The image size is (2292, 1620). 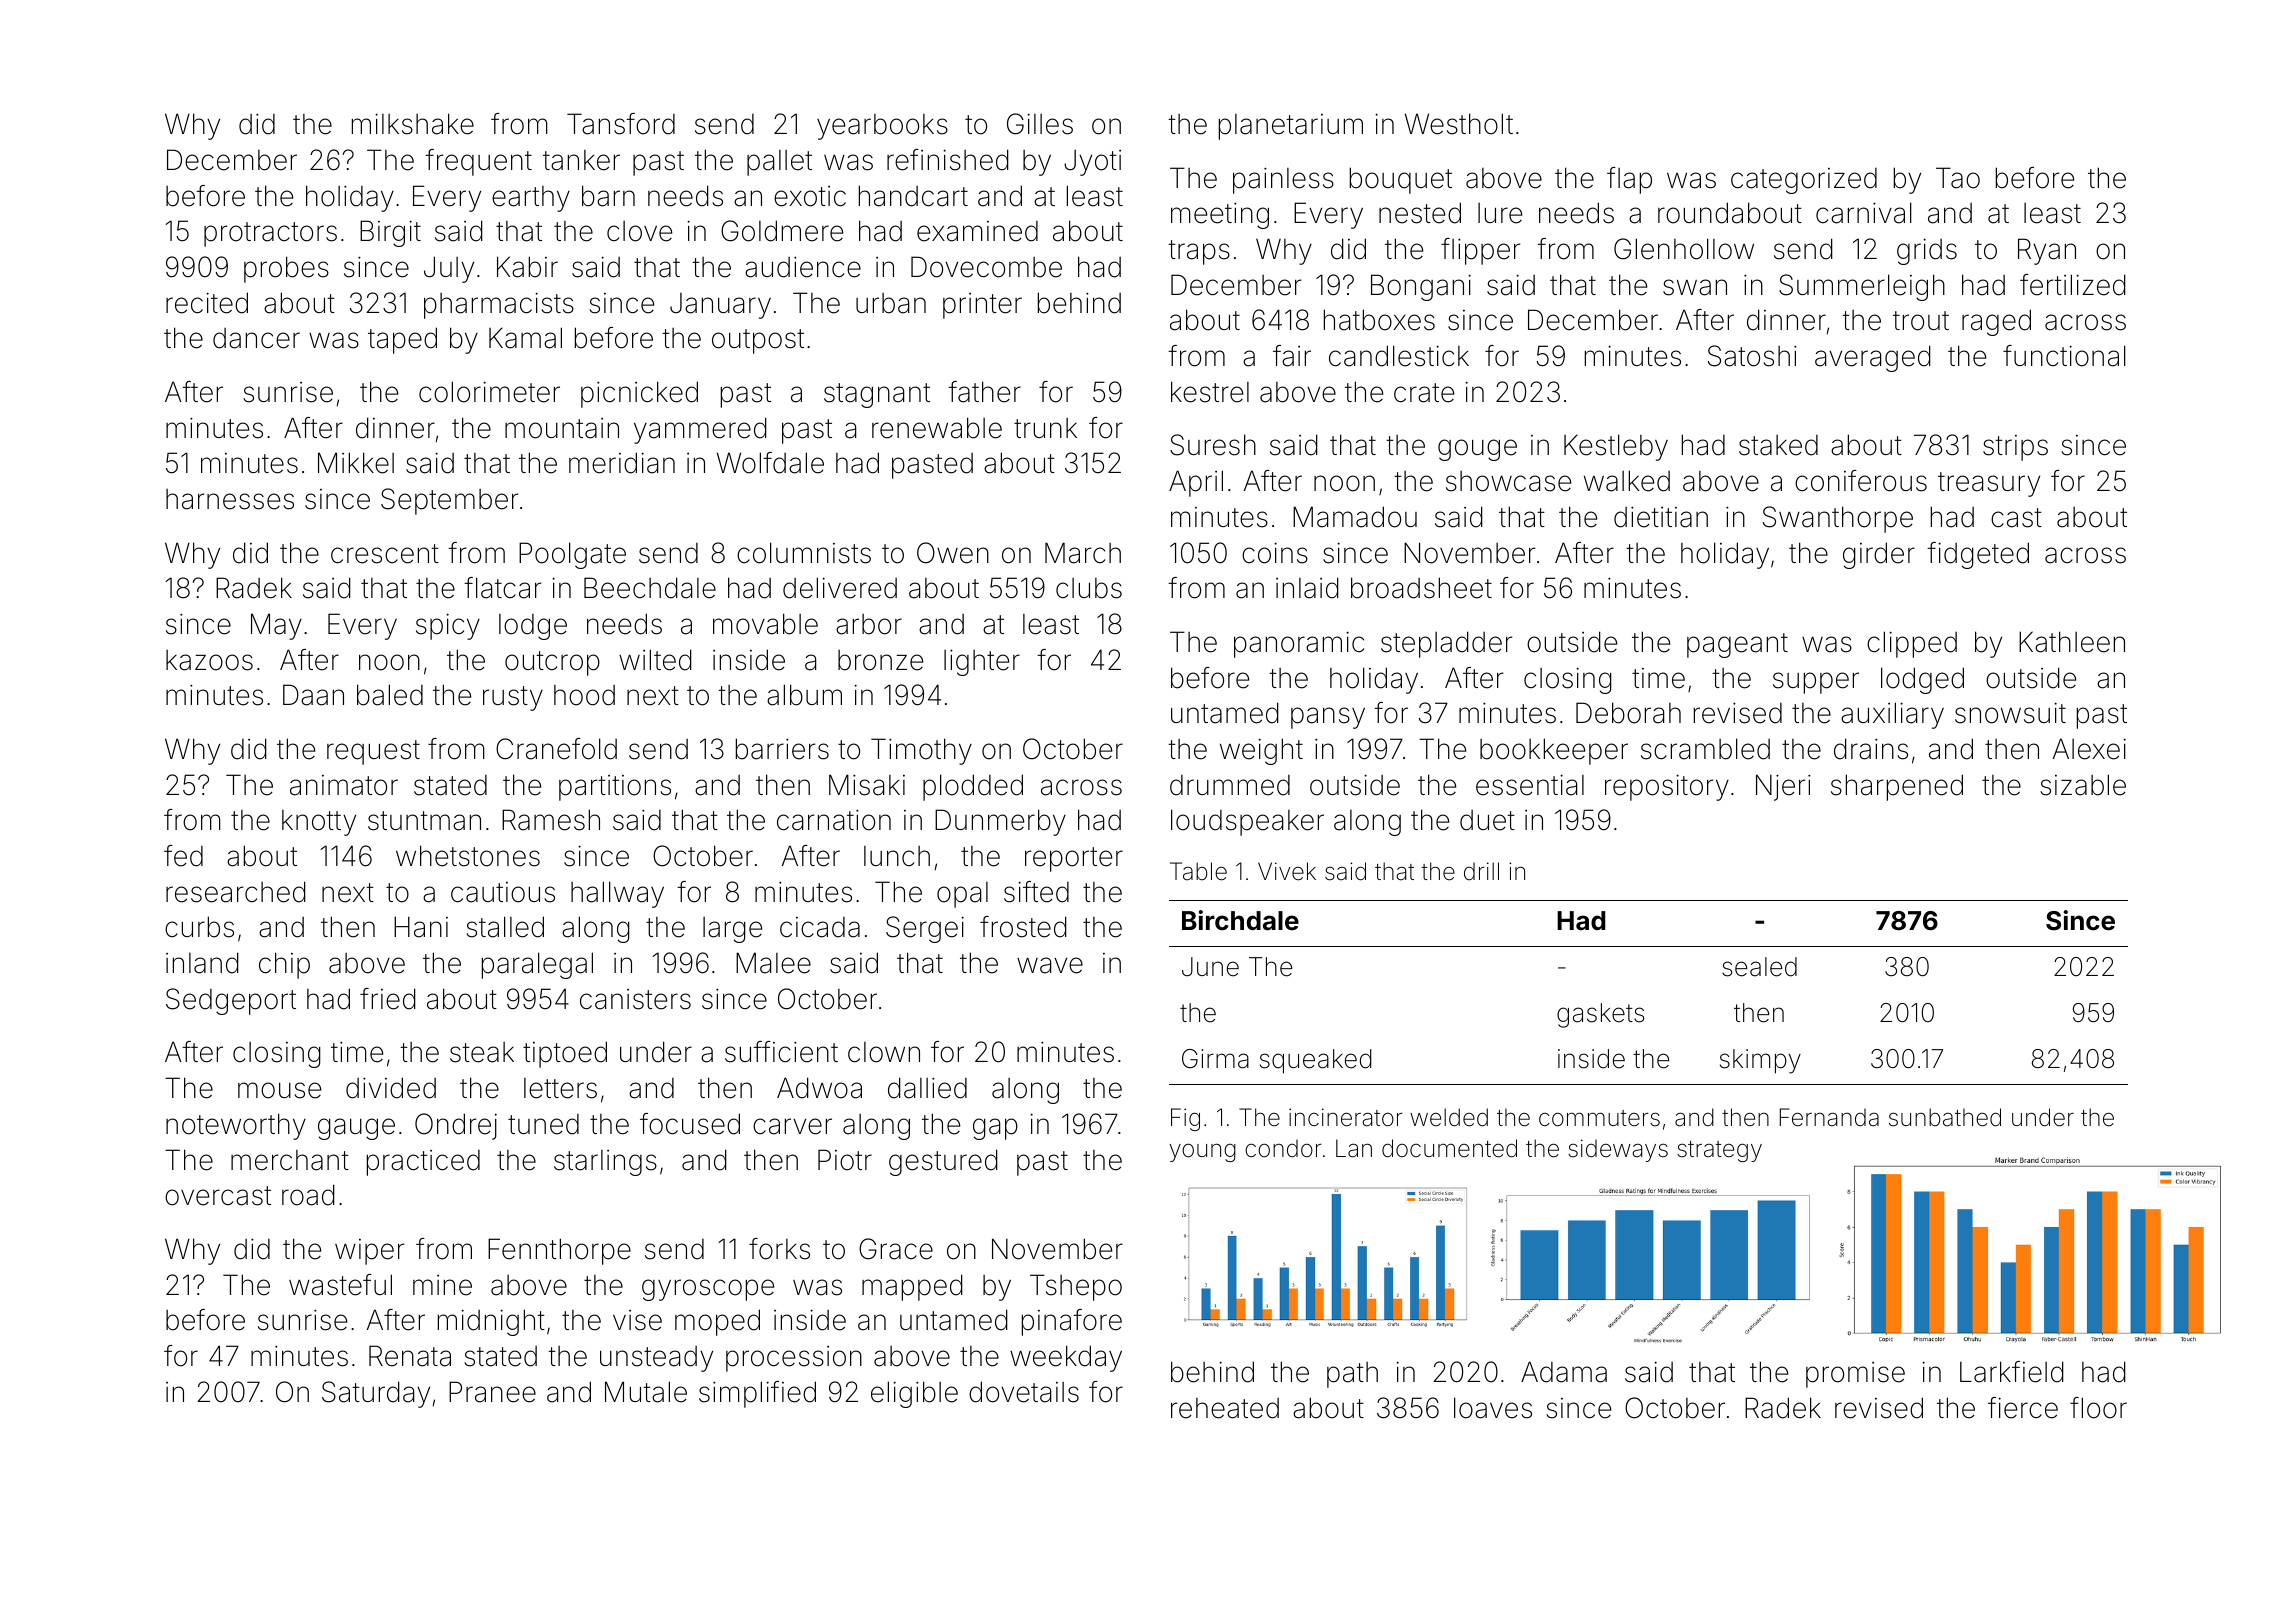 What do you see at coordinates (491, 1322) in the screenshot?
I see `midnight` at bounding box center [491, 1322].
